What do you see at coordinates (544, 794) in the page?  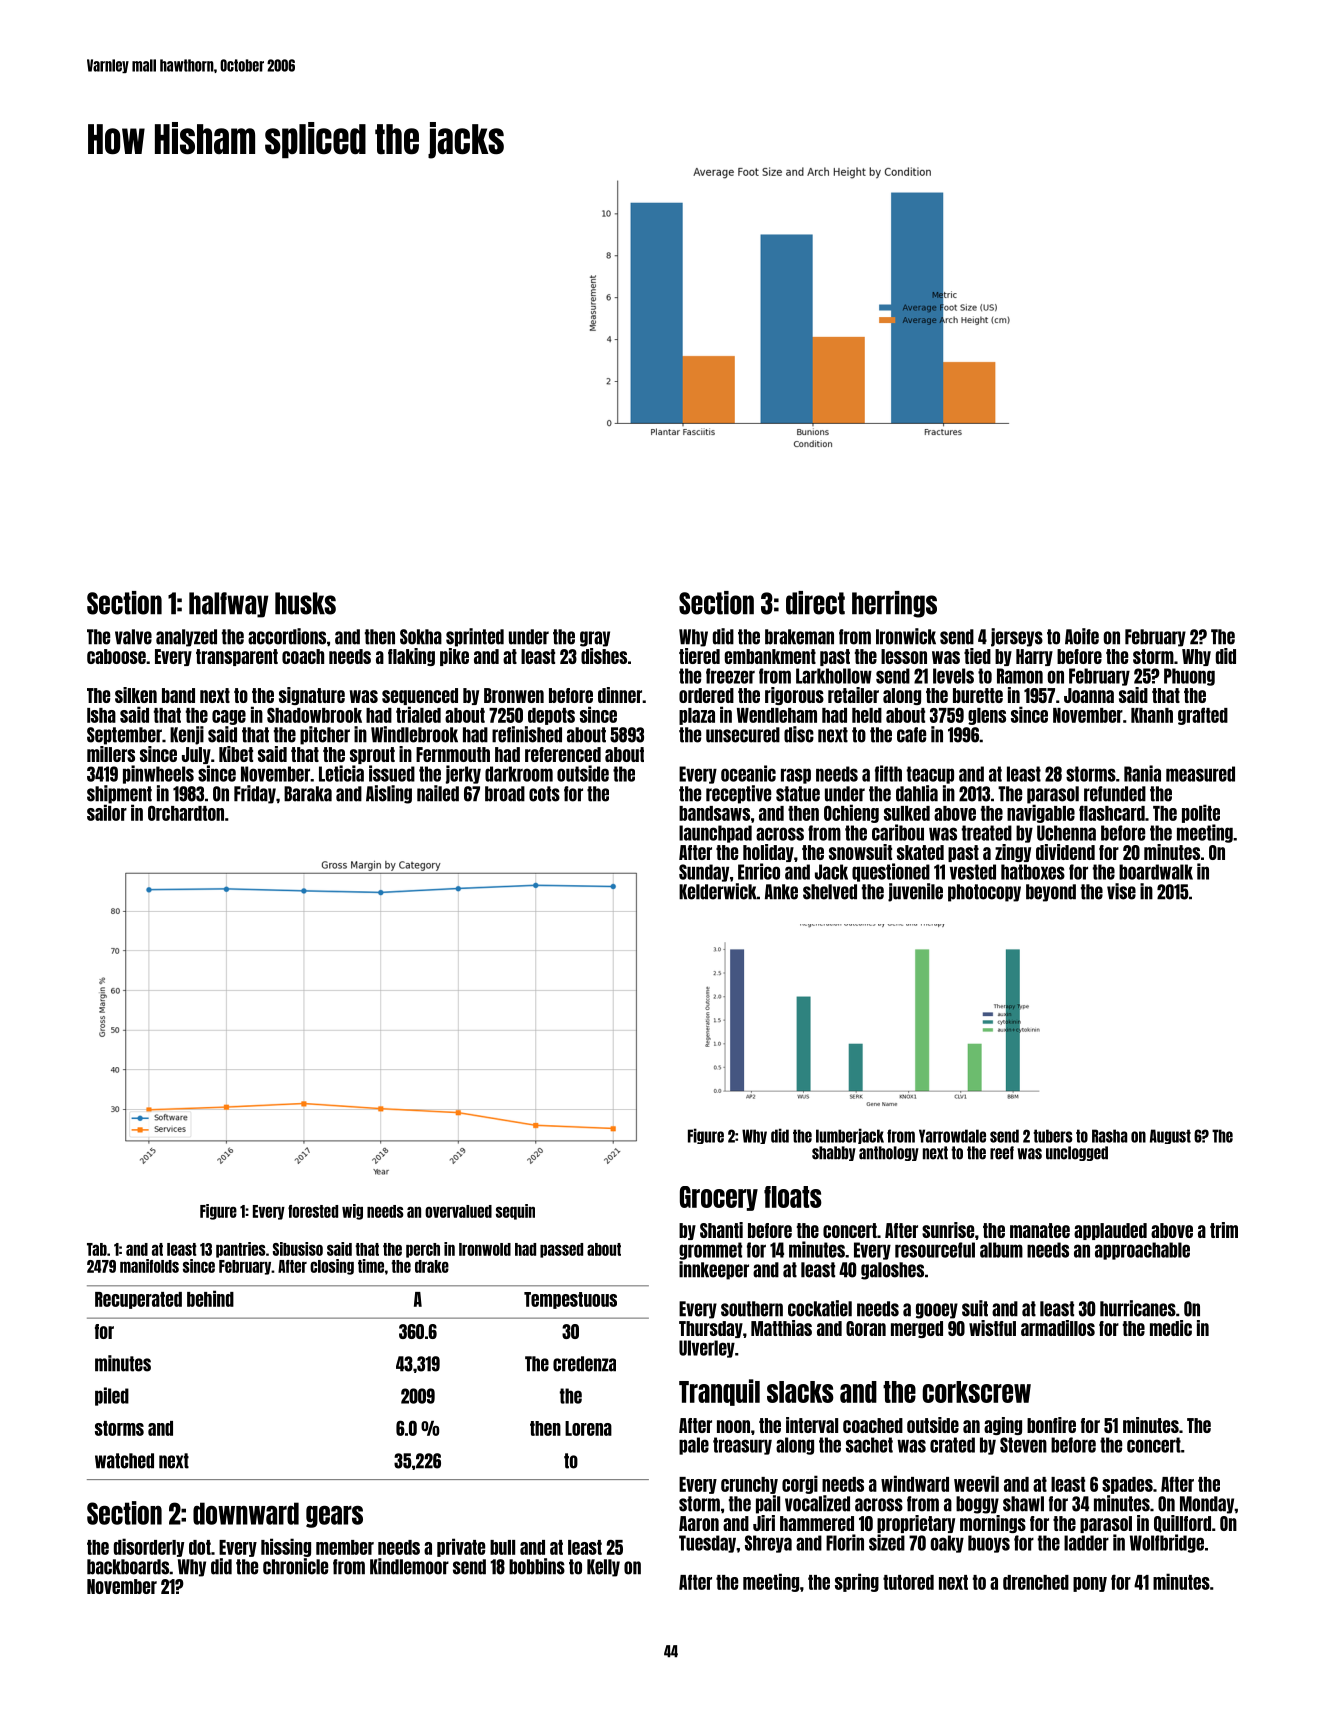 I see `cots` at bounding box center [544, 794].
